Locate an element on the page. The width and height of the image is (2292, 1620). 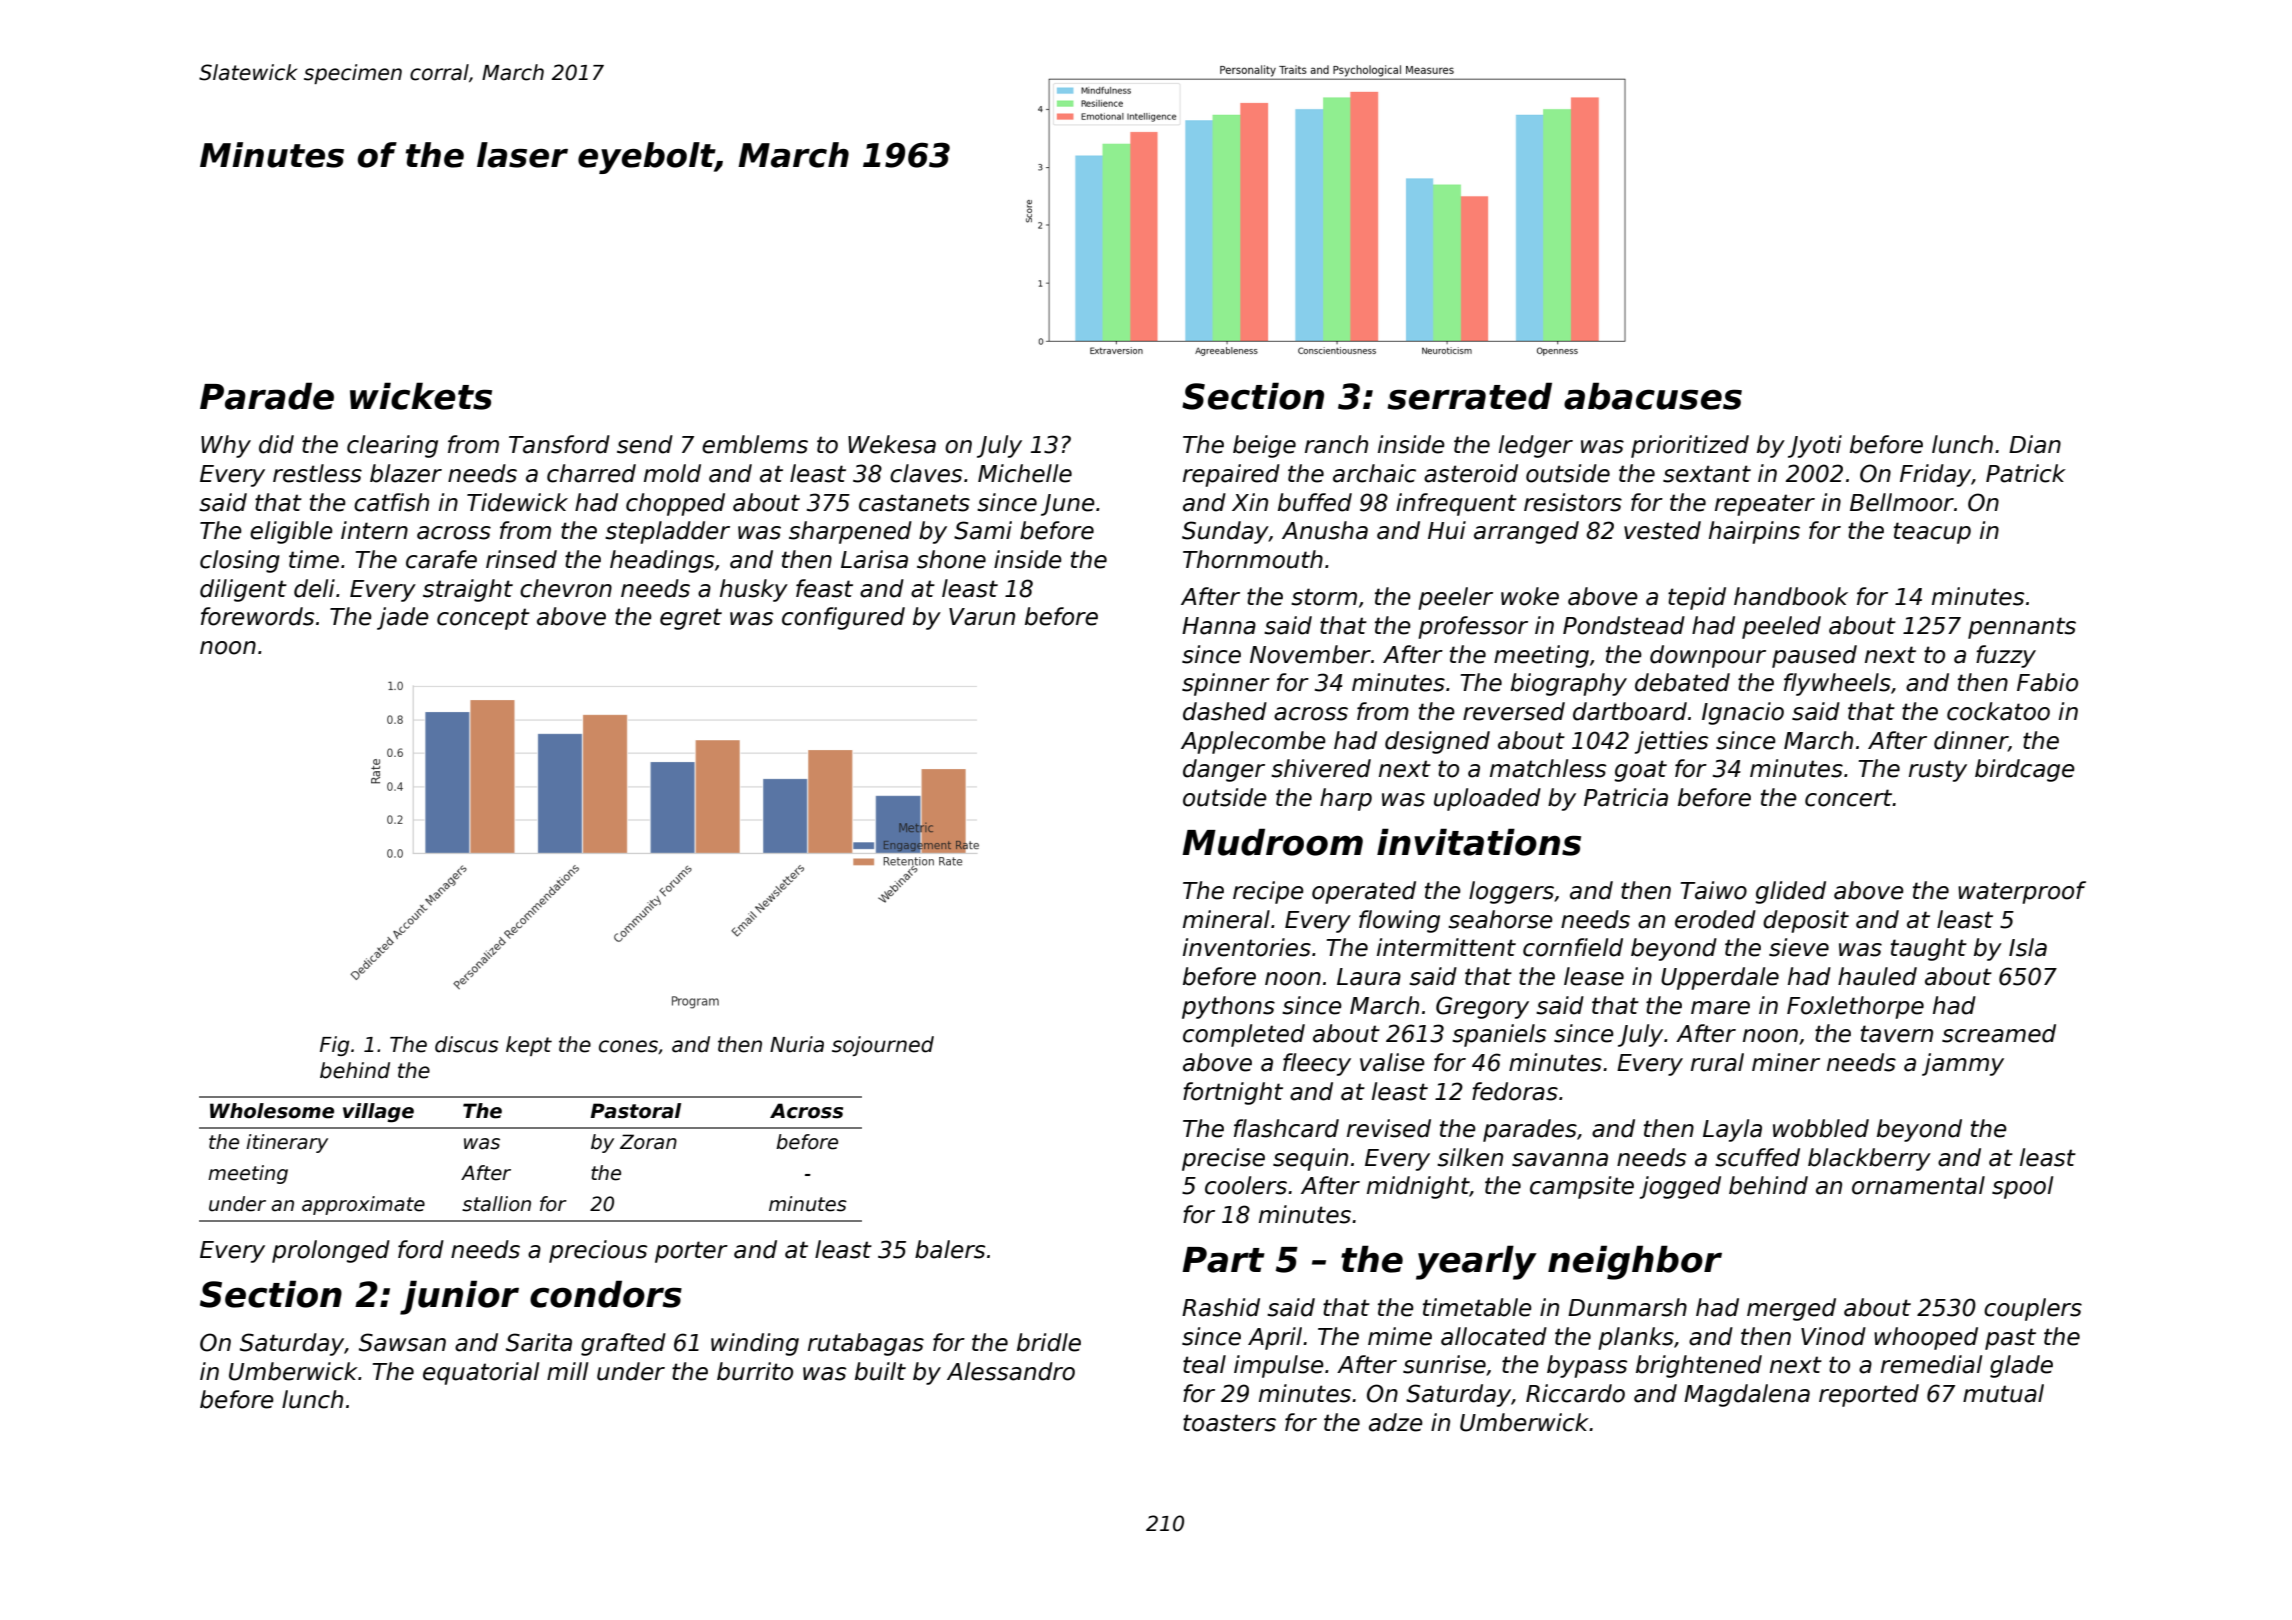
concert is located at coordinates (1849, 798).
